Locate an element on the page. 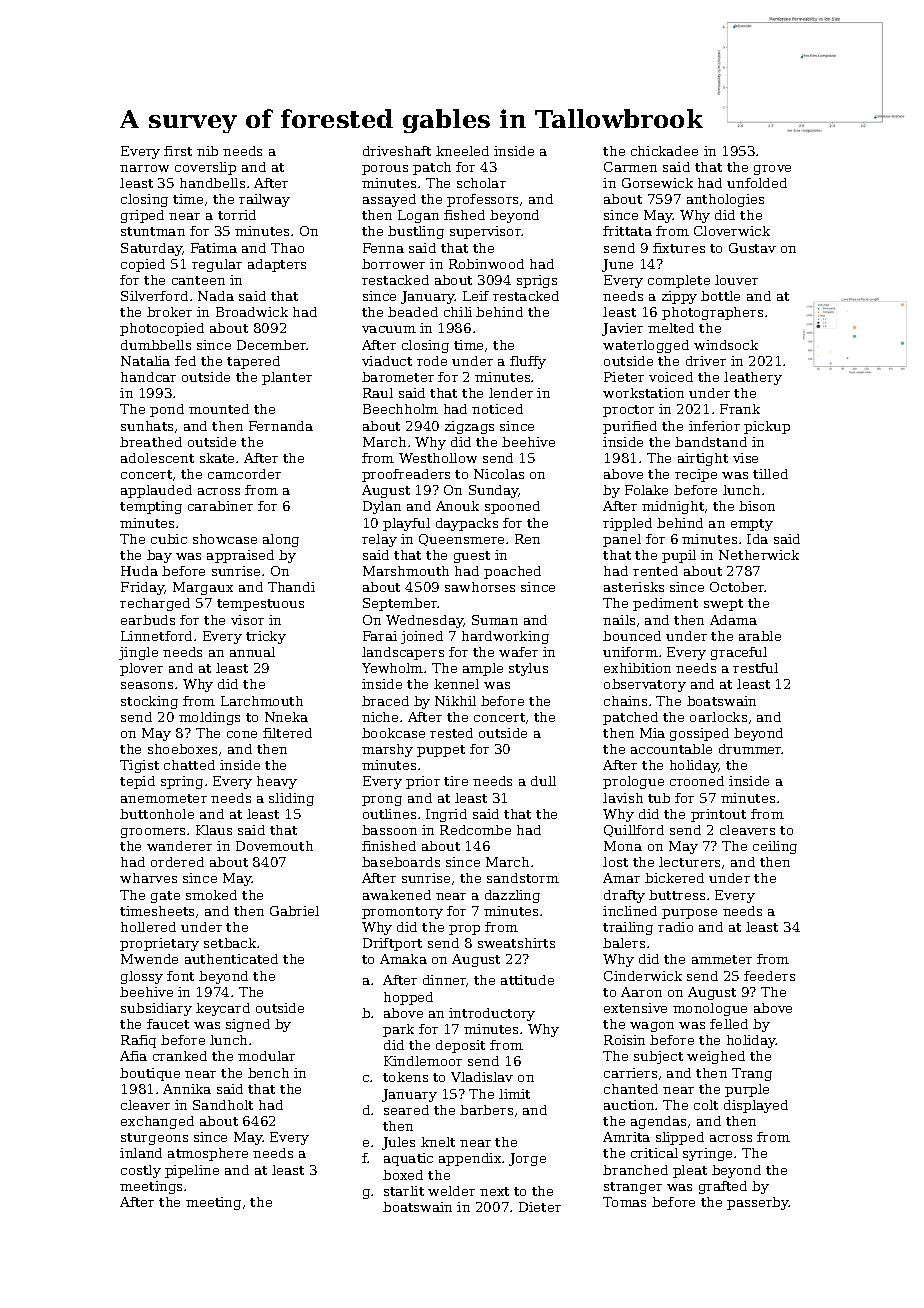 This image has width=924, height=1308. chatted is located at coordinates (189, 765).
